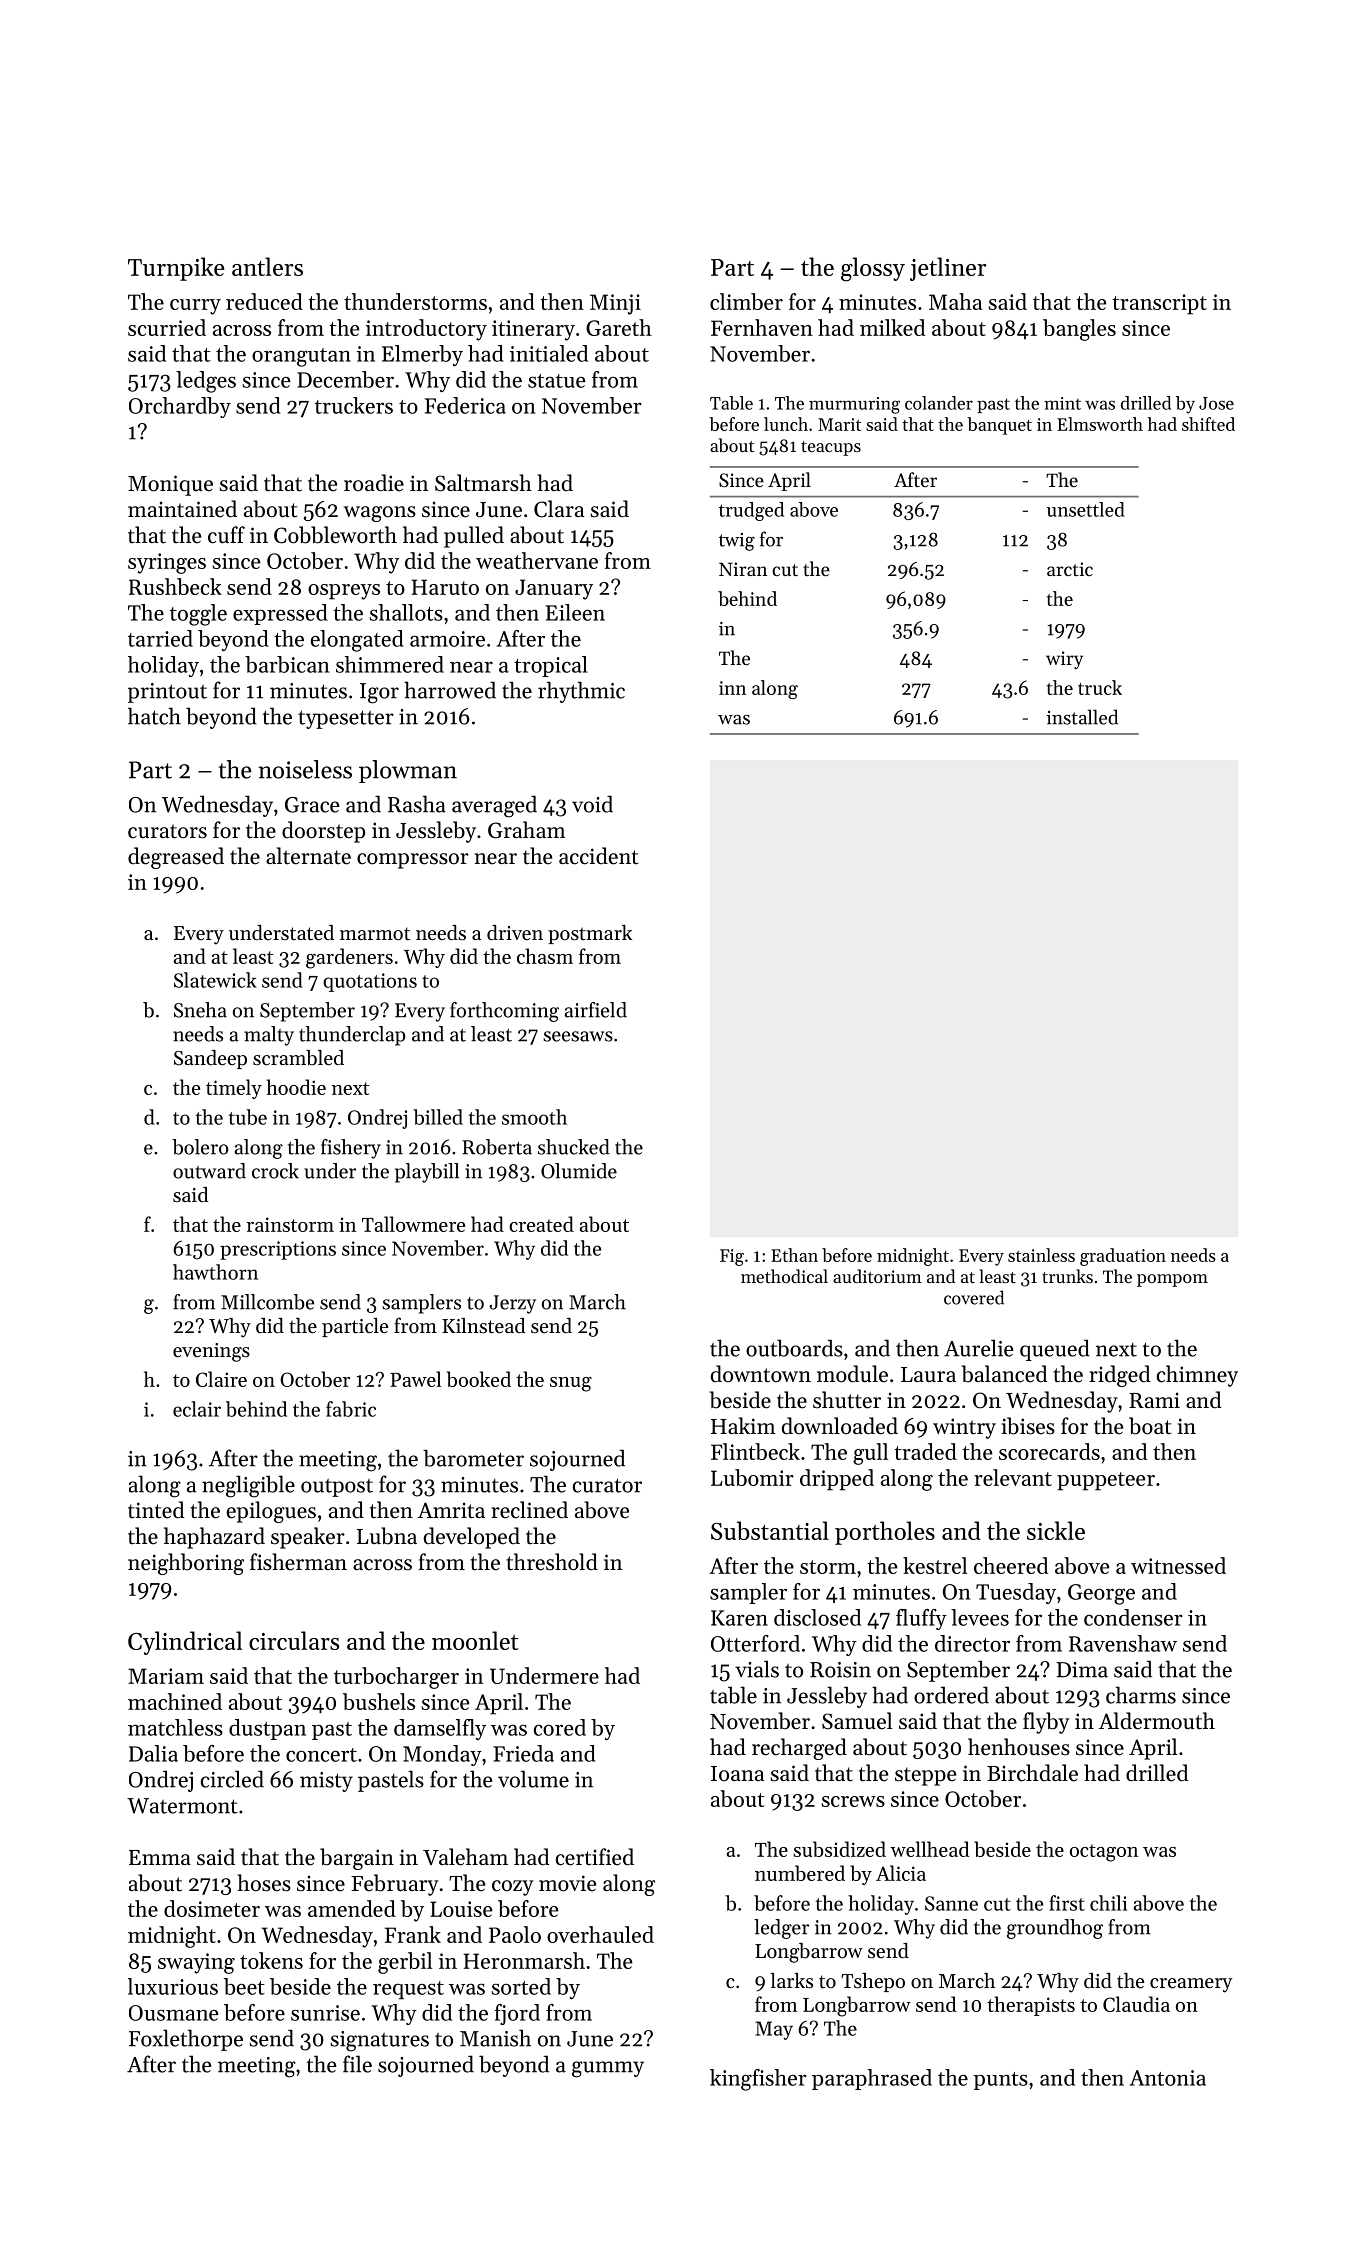  I want to click on itinerary, so click(533, 330).
